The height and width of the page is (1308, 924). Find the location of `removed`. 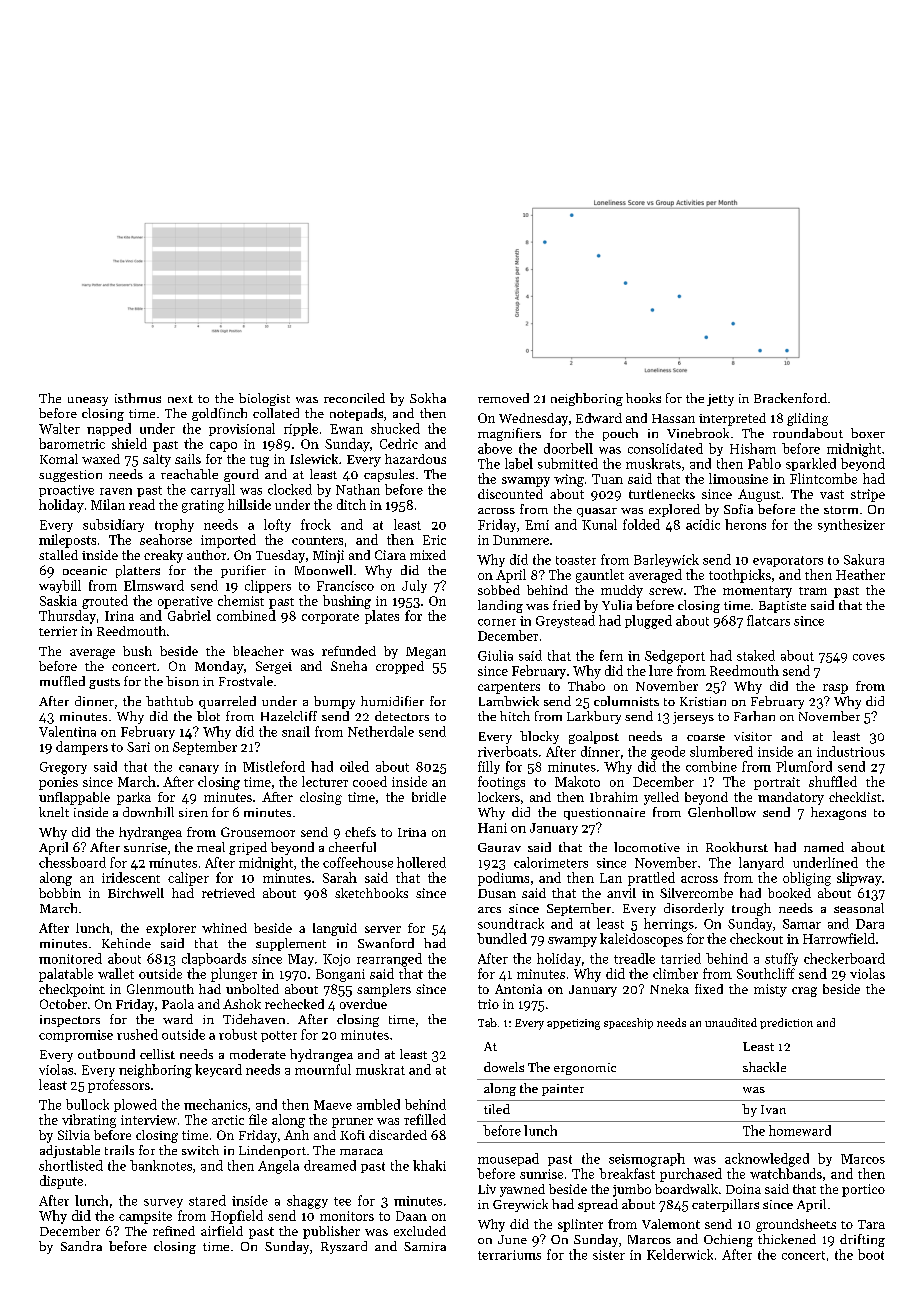

removed is located at coordinates (503, 398).
